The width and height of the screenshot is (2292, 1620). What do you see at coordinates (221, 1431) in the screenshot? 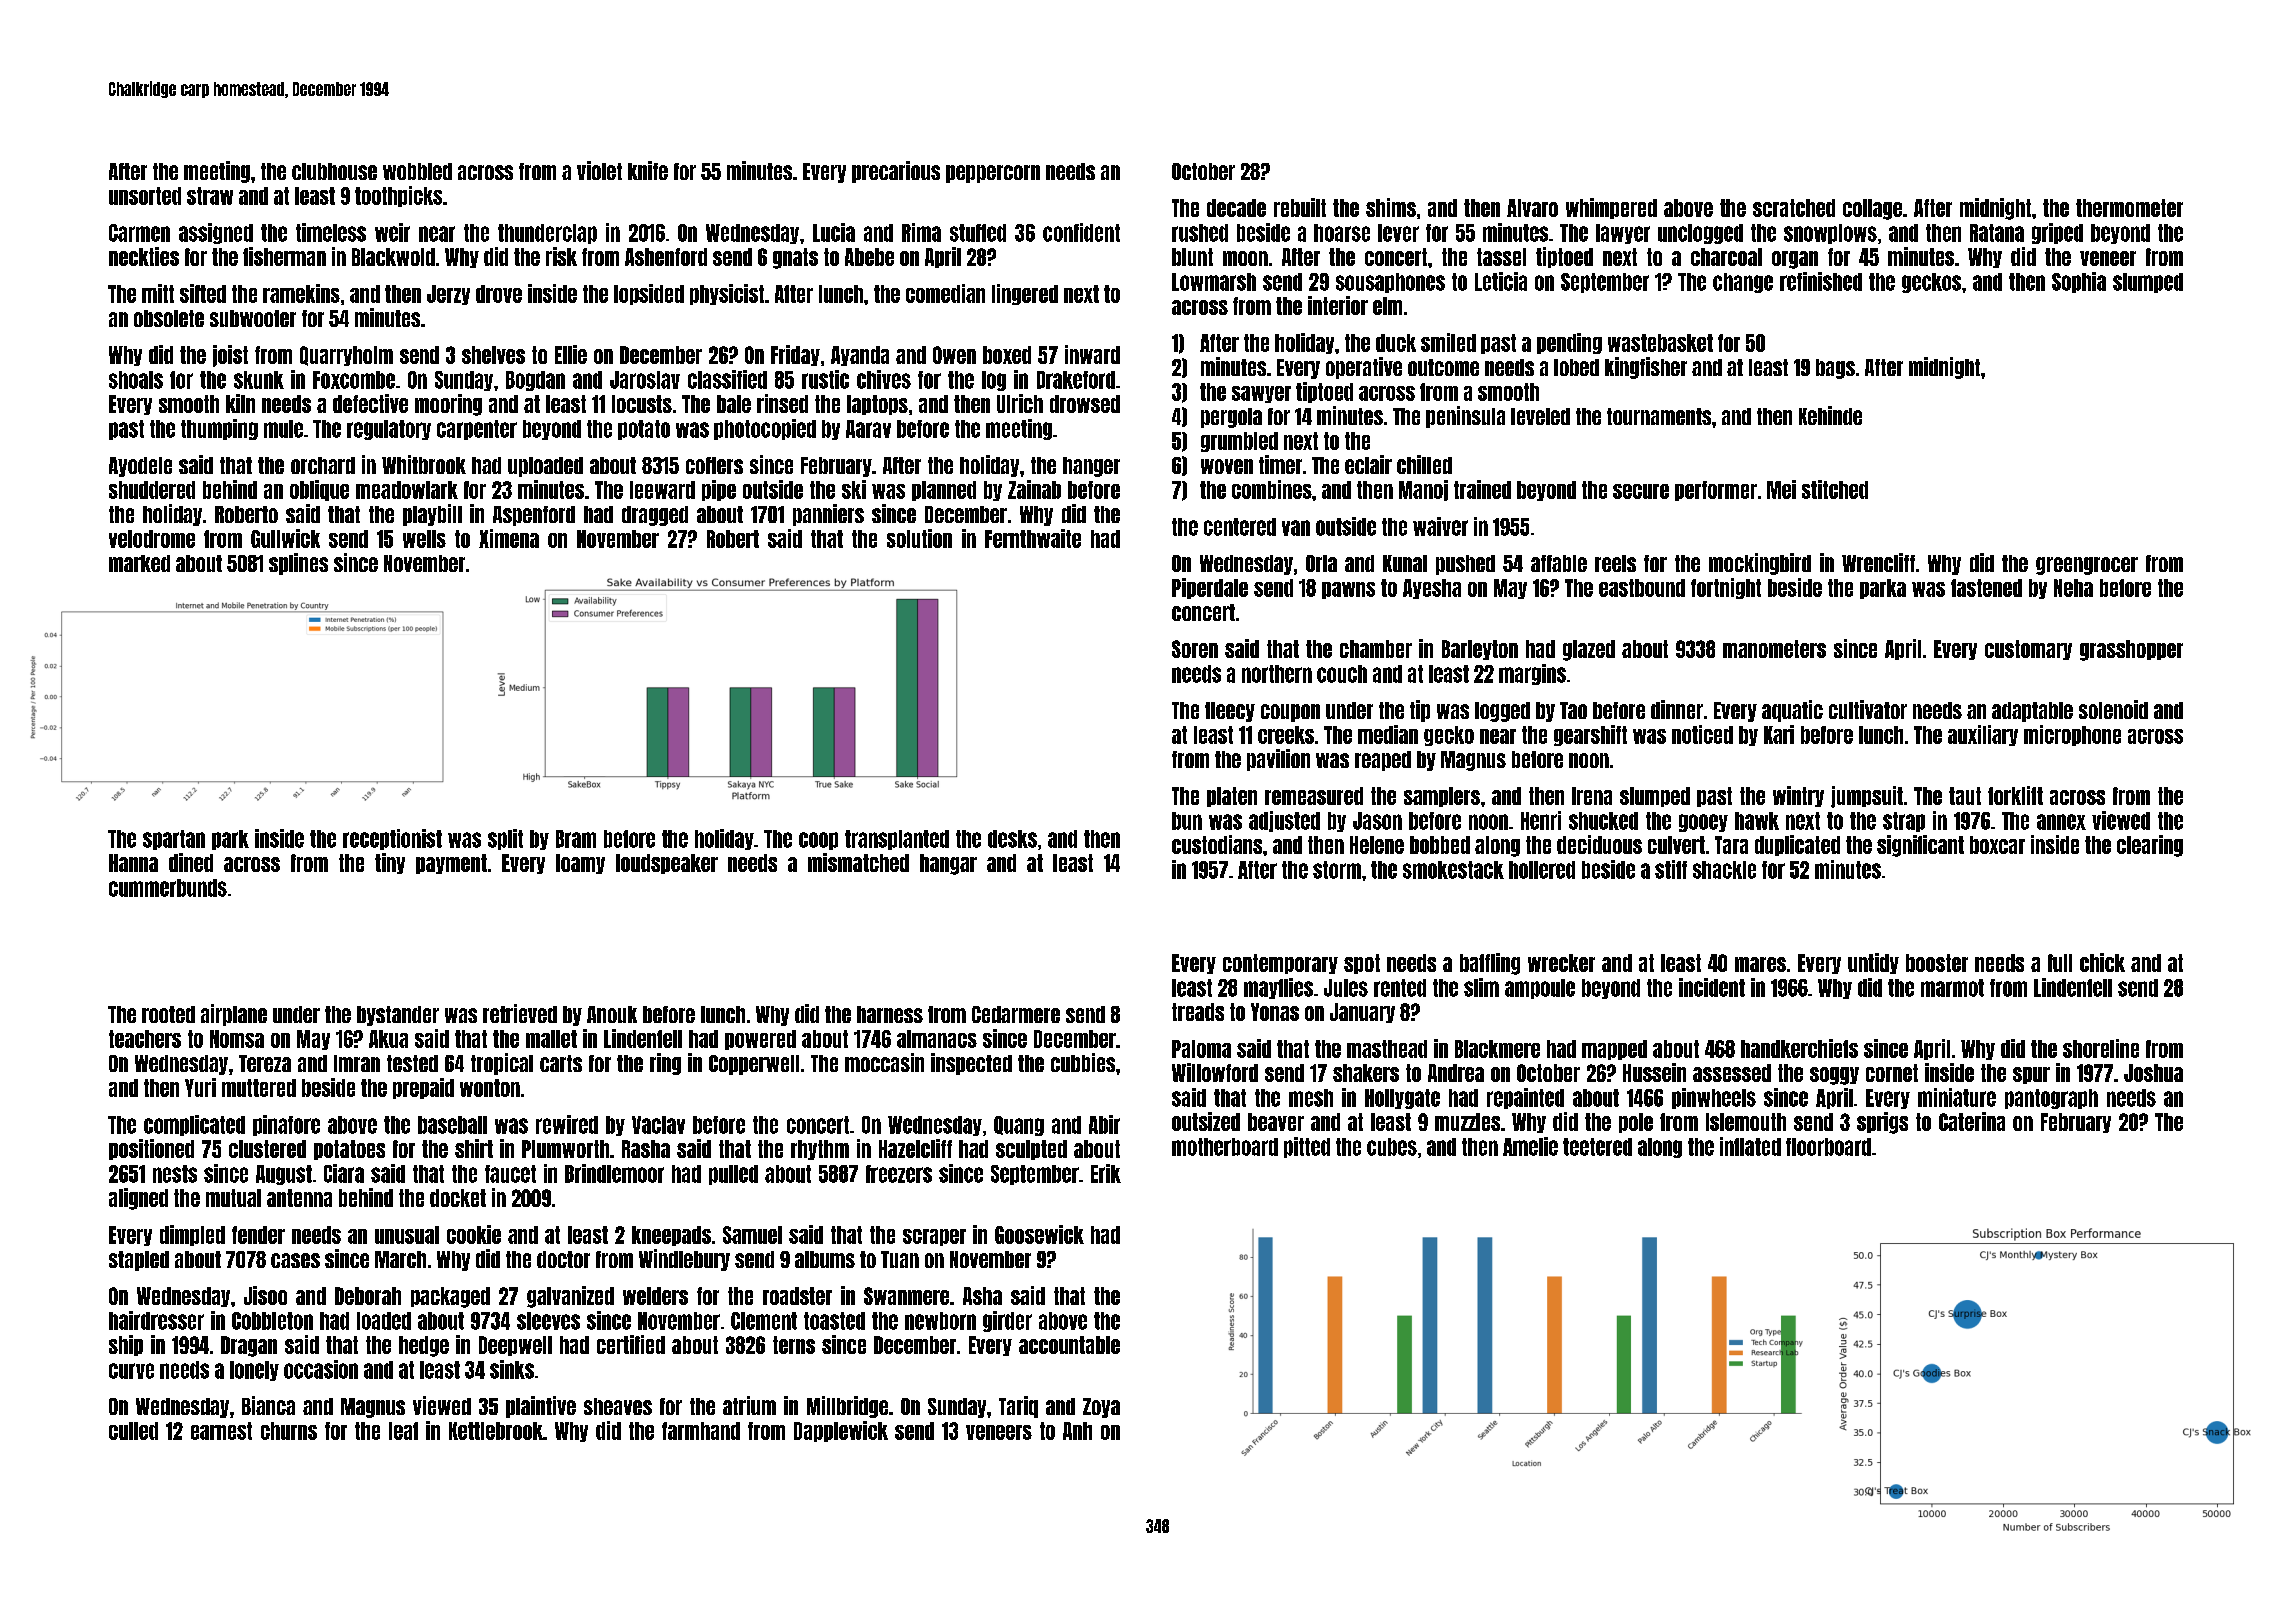
I see `earnest` at bounding box center [221, 1431].
